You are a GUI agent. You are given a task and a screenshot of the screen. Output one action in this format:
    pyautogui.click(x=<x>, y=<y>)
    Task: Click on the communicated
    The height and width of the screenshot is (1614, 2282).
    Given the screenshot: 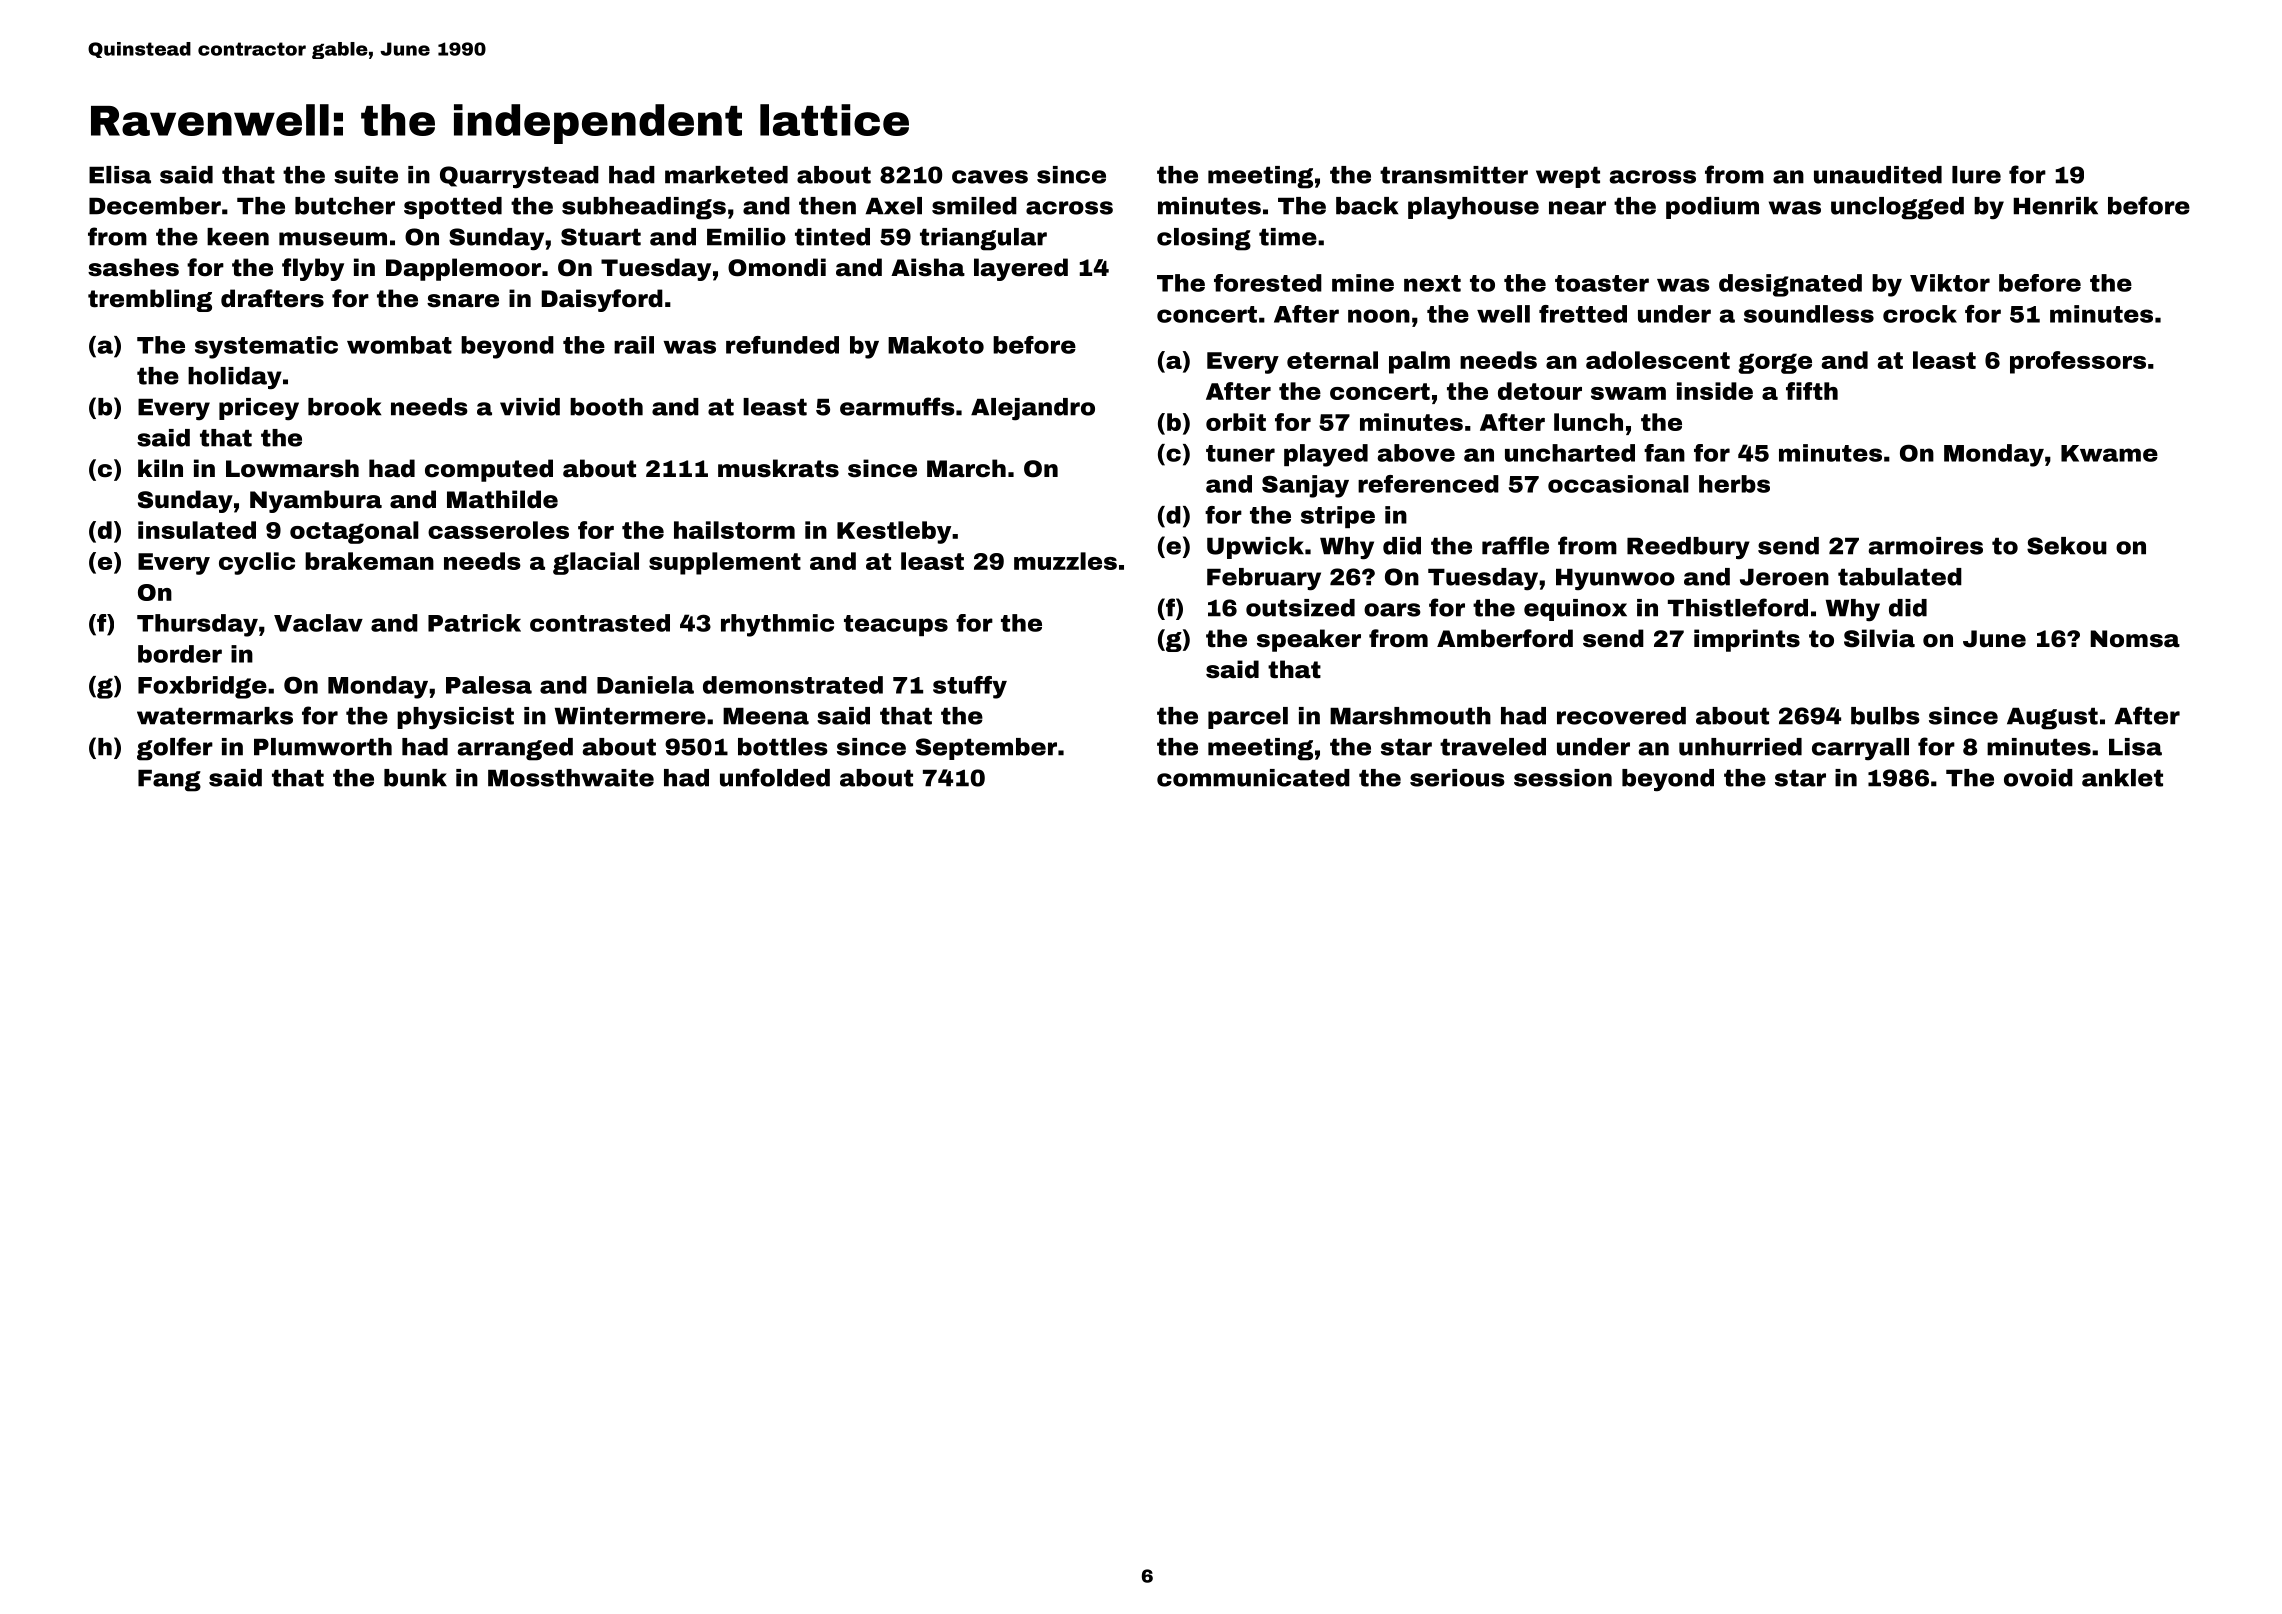 What is the action you would take?
    pyautogui.click(x=1253, y=778)
